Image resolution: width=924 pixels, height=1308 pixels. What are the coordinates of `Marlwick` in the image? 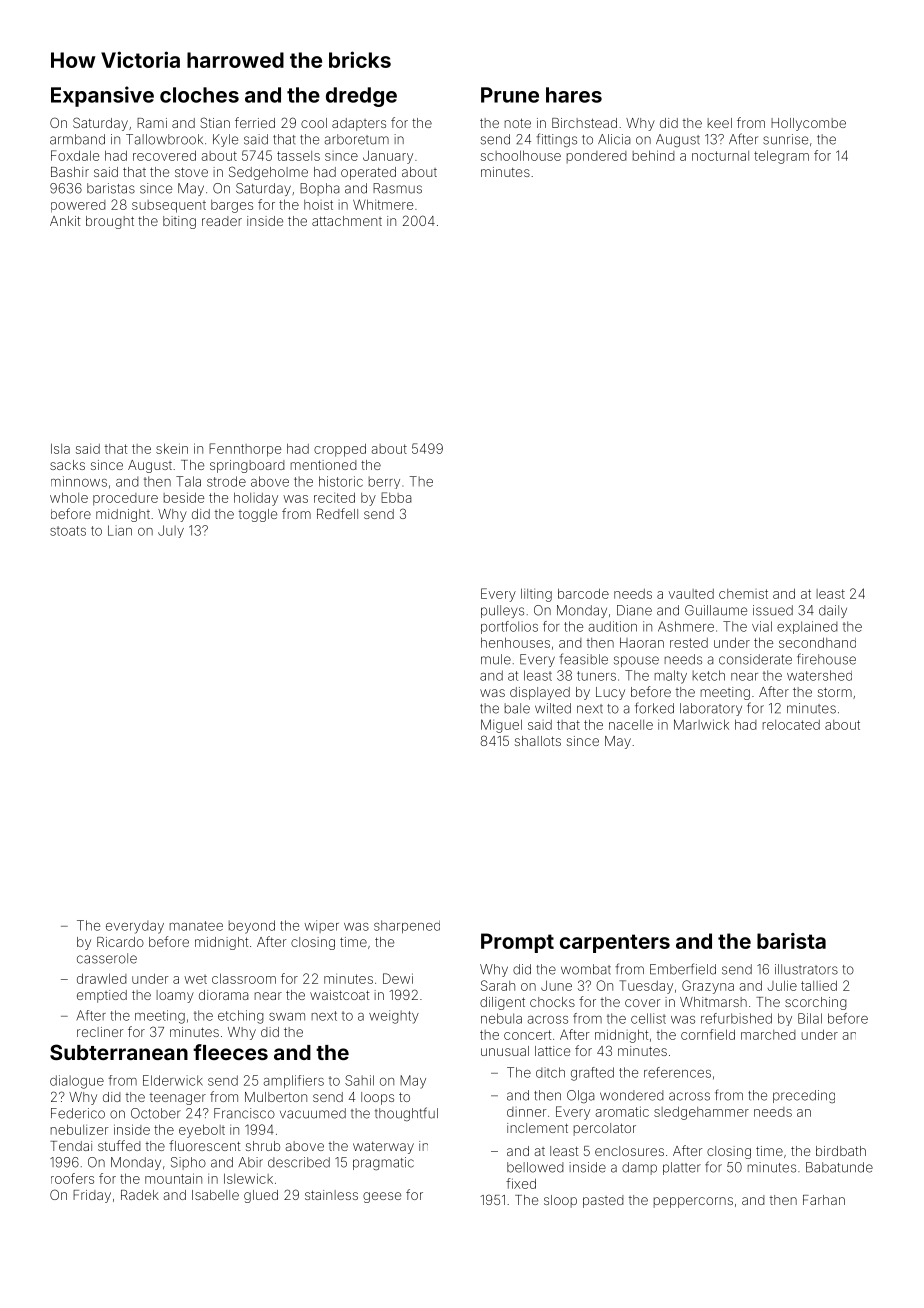 It's located at (701, 724).
